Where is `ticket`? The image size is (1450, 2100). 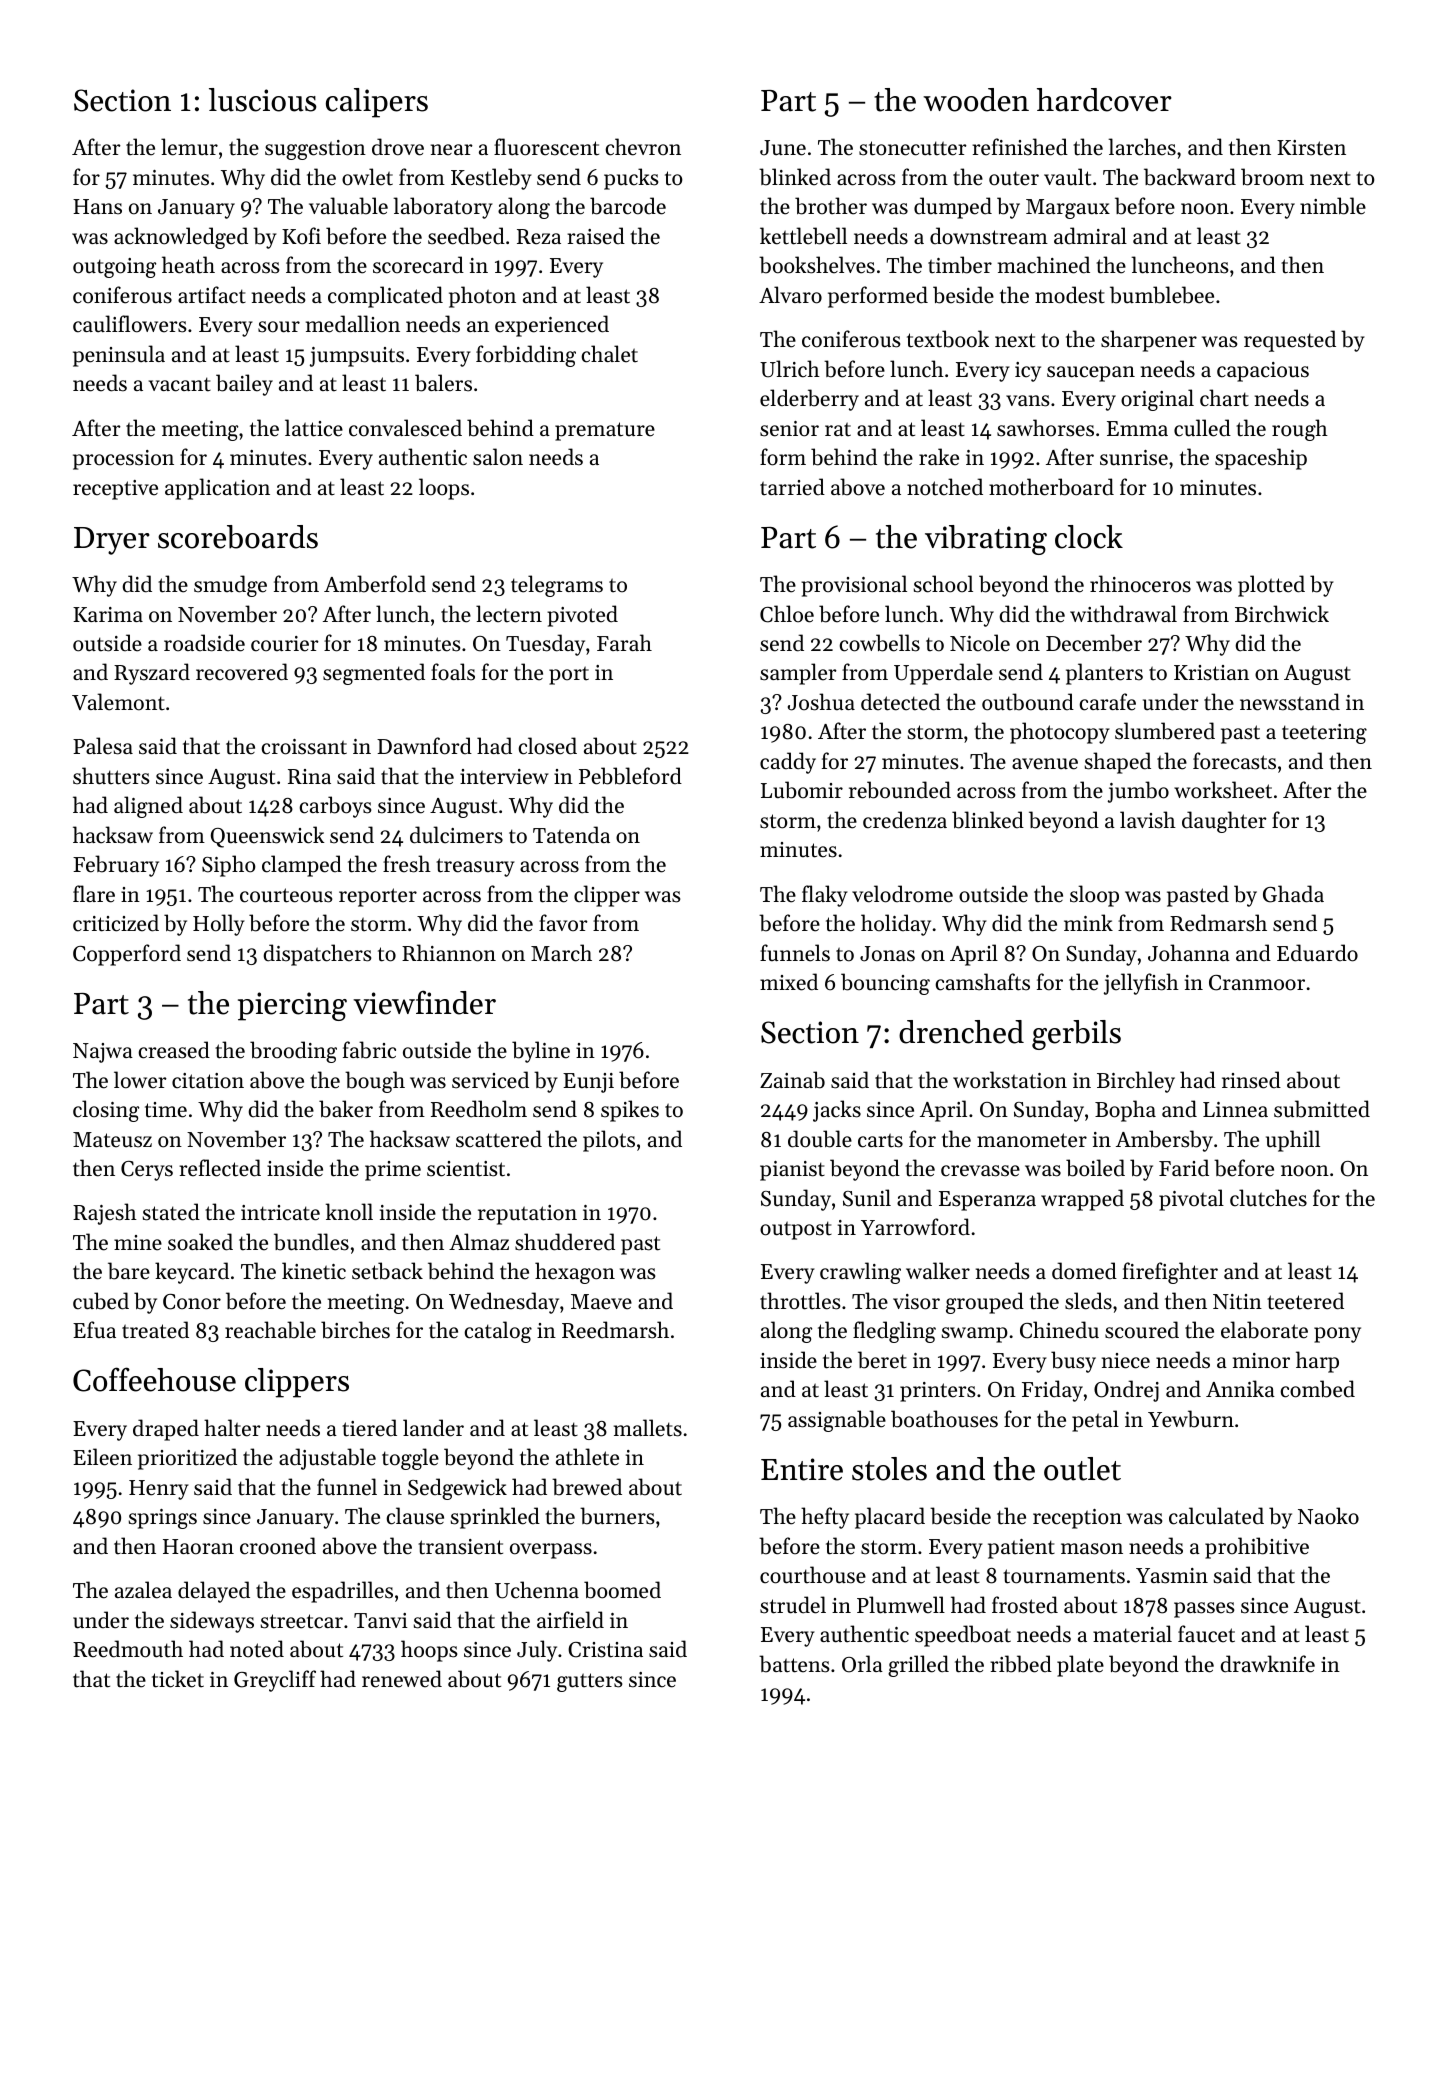 ticket is located at coordinates (178, 1679).
